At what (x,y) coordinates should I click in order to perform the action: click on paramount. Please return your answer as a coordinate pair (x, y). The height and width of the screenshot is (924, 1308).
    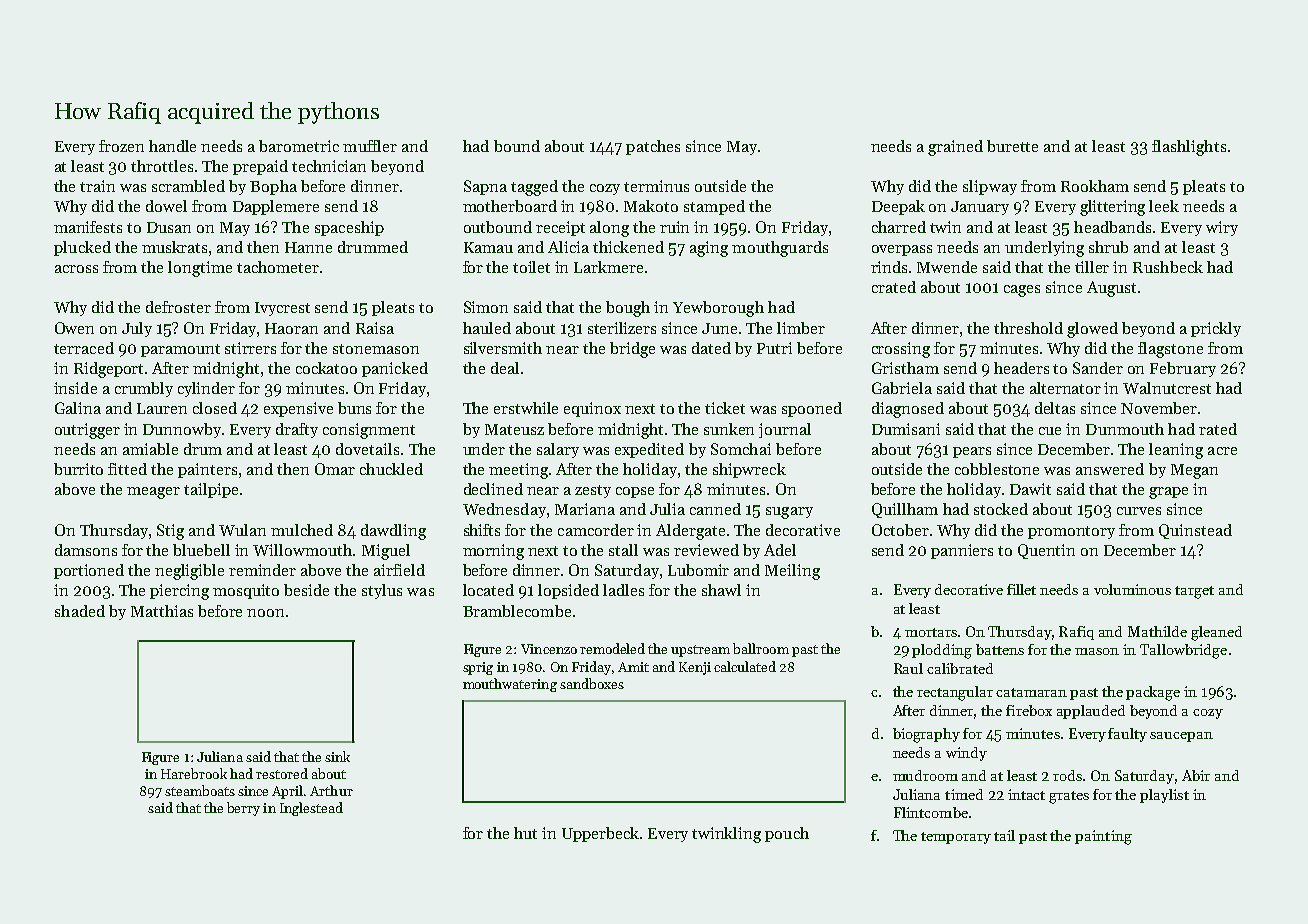
    Looking at the image, I should click on (180, 350).
